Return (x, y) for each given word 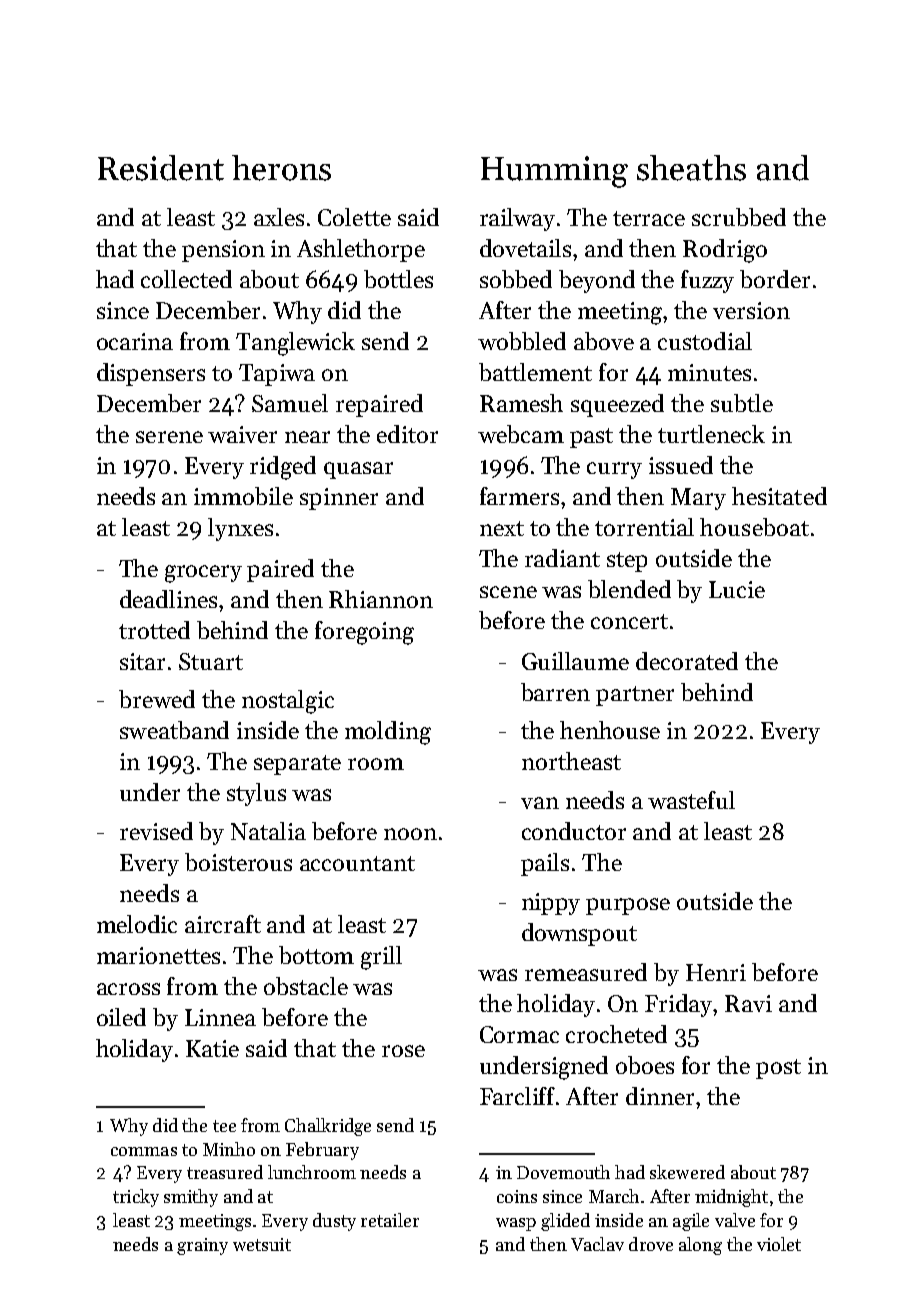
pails (545, 864)
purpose (628, 906)
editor (407, 434)
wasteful (691, 800)
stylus (256, 794)
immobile (243, 496)
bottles (398, 279)
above (604, 341)
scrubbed (739, 217)
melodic (137, 924)
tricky (136, 1198)
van (540, 803)
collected (186, 279)
